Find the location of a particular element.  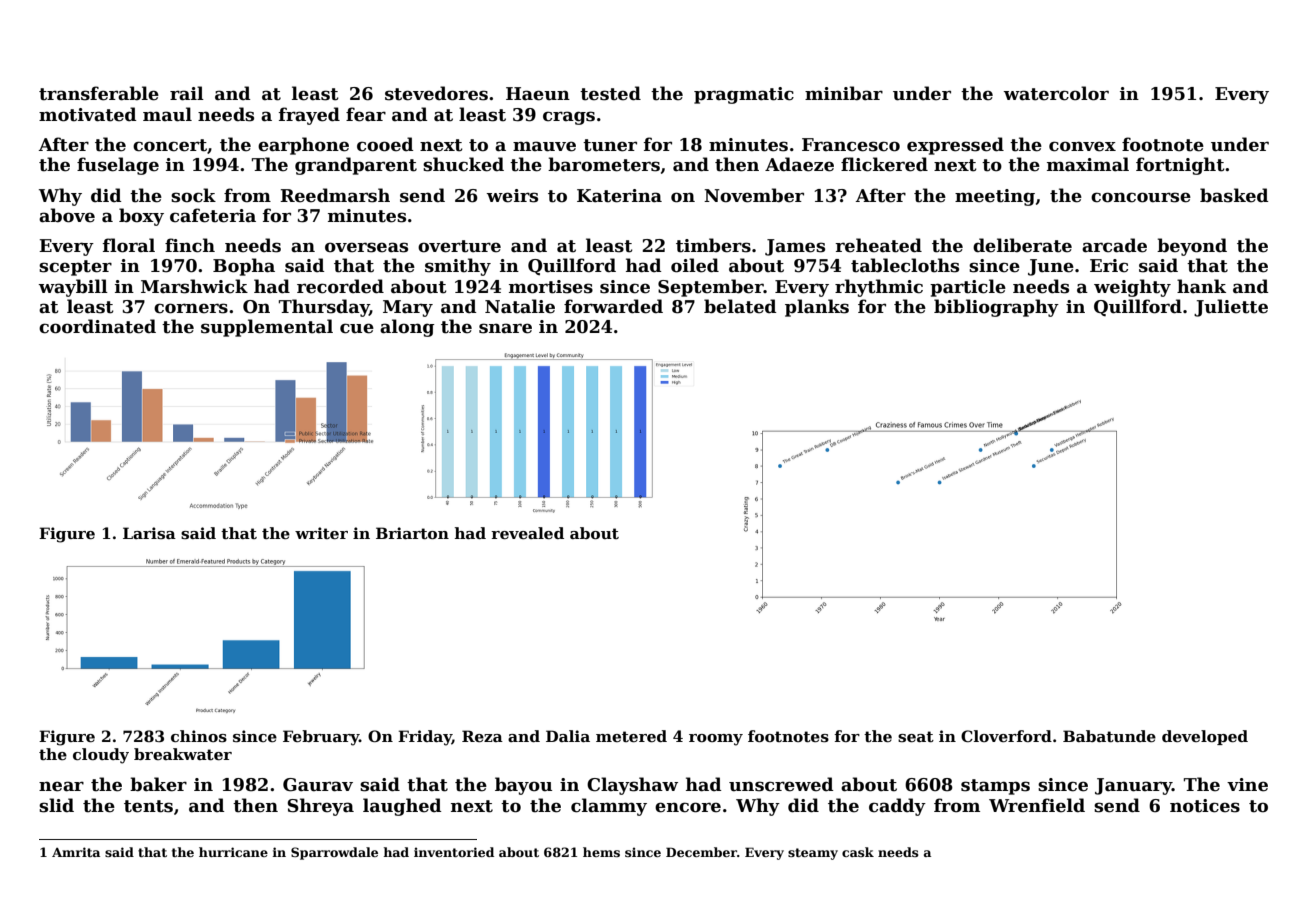

stevedores is located at coordinates (436, 93).
